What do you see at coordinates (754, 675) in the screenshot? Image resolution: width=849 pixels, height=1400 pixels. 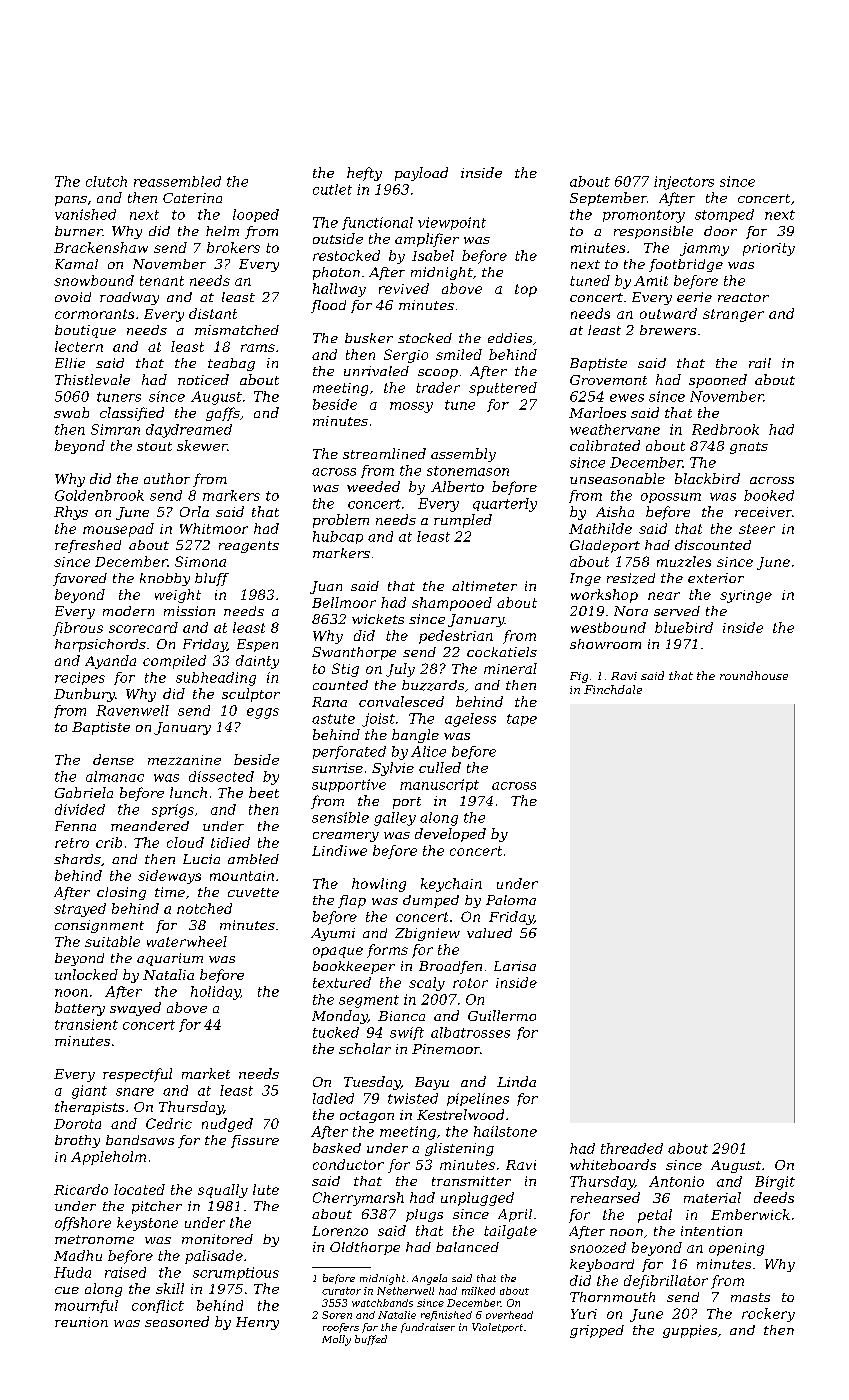 I see `roundhouse` at bounding box center [754, 675].
